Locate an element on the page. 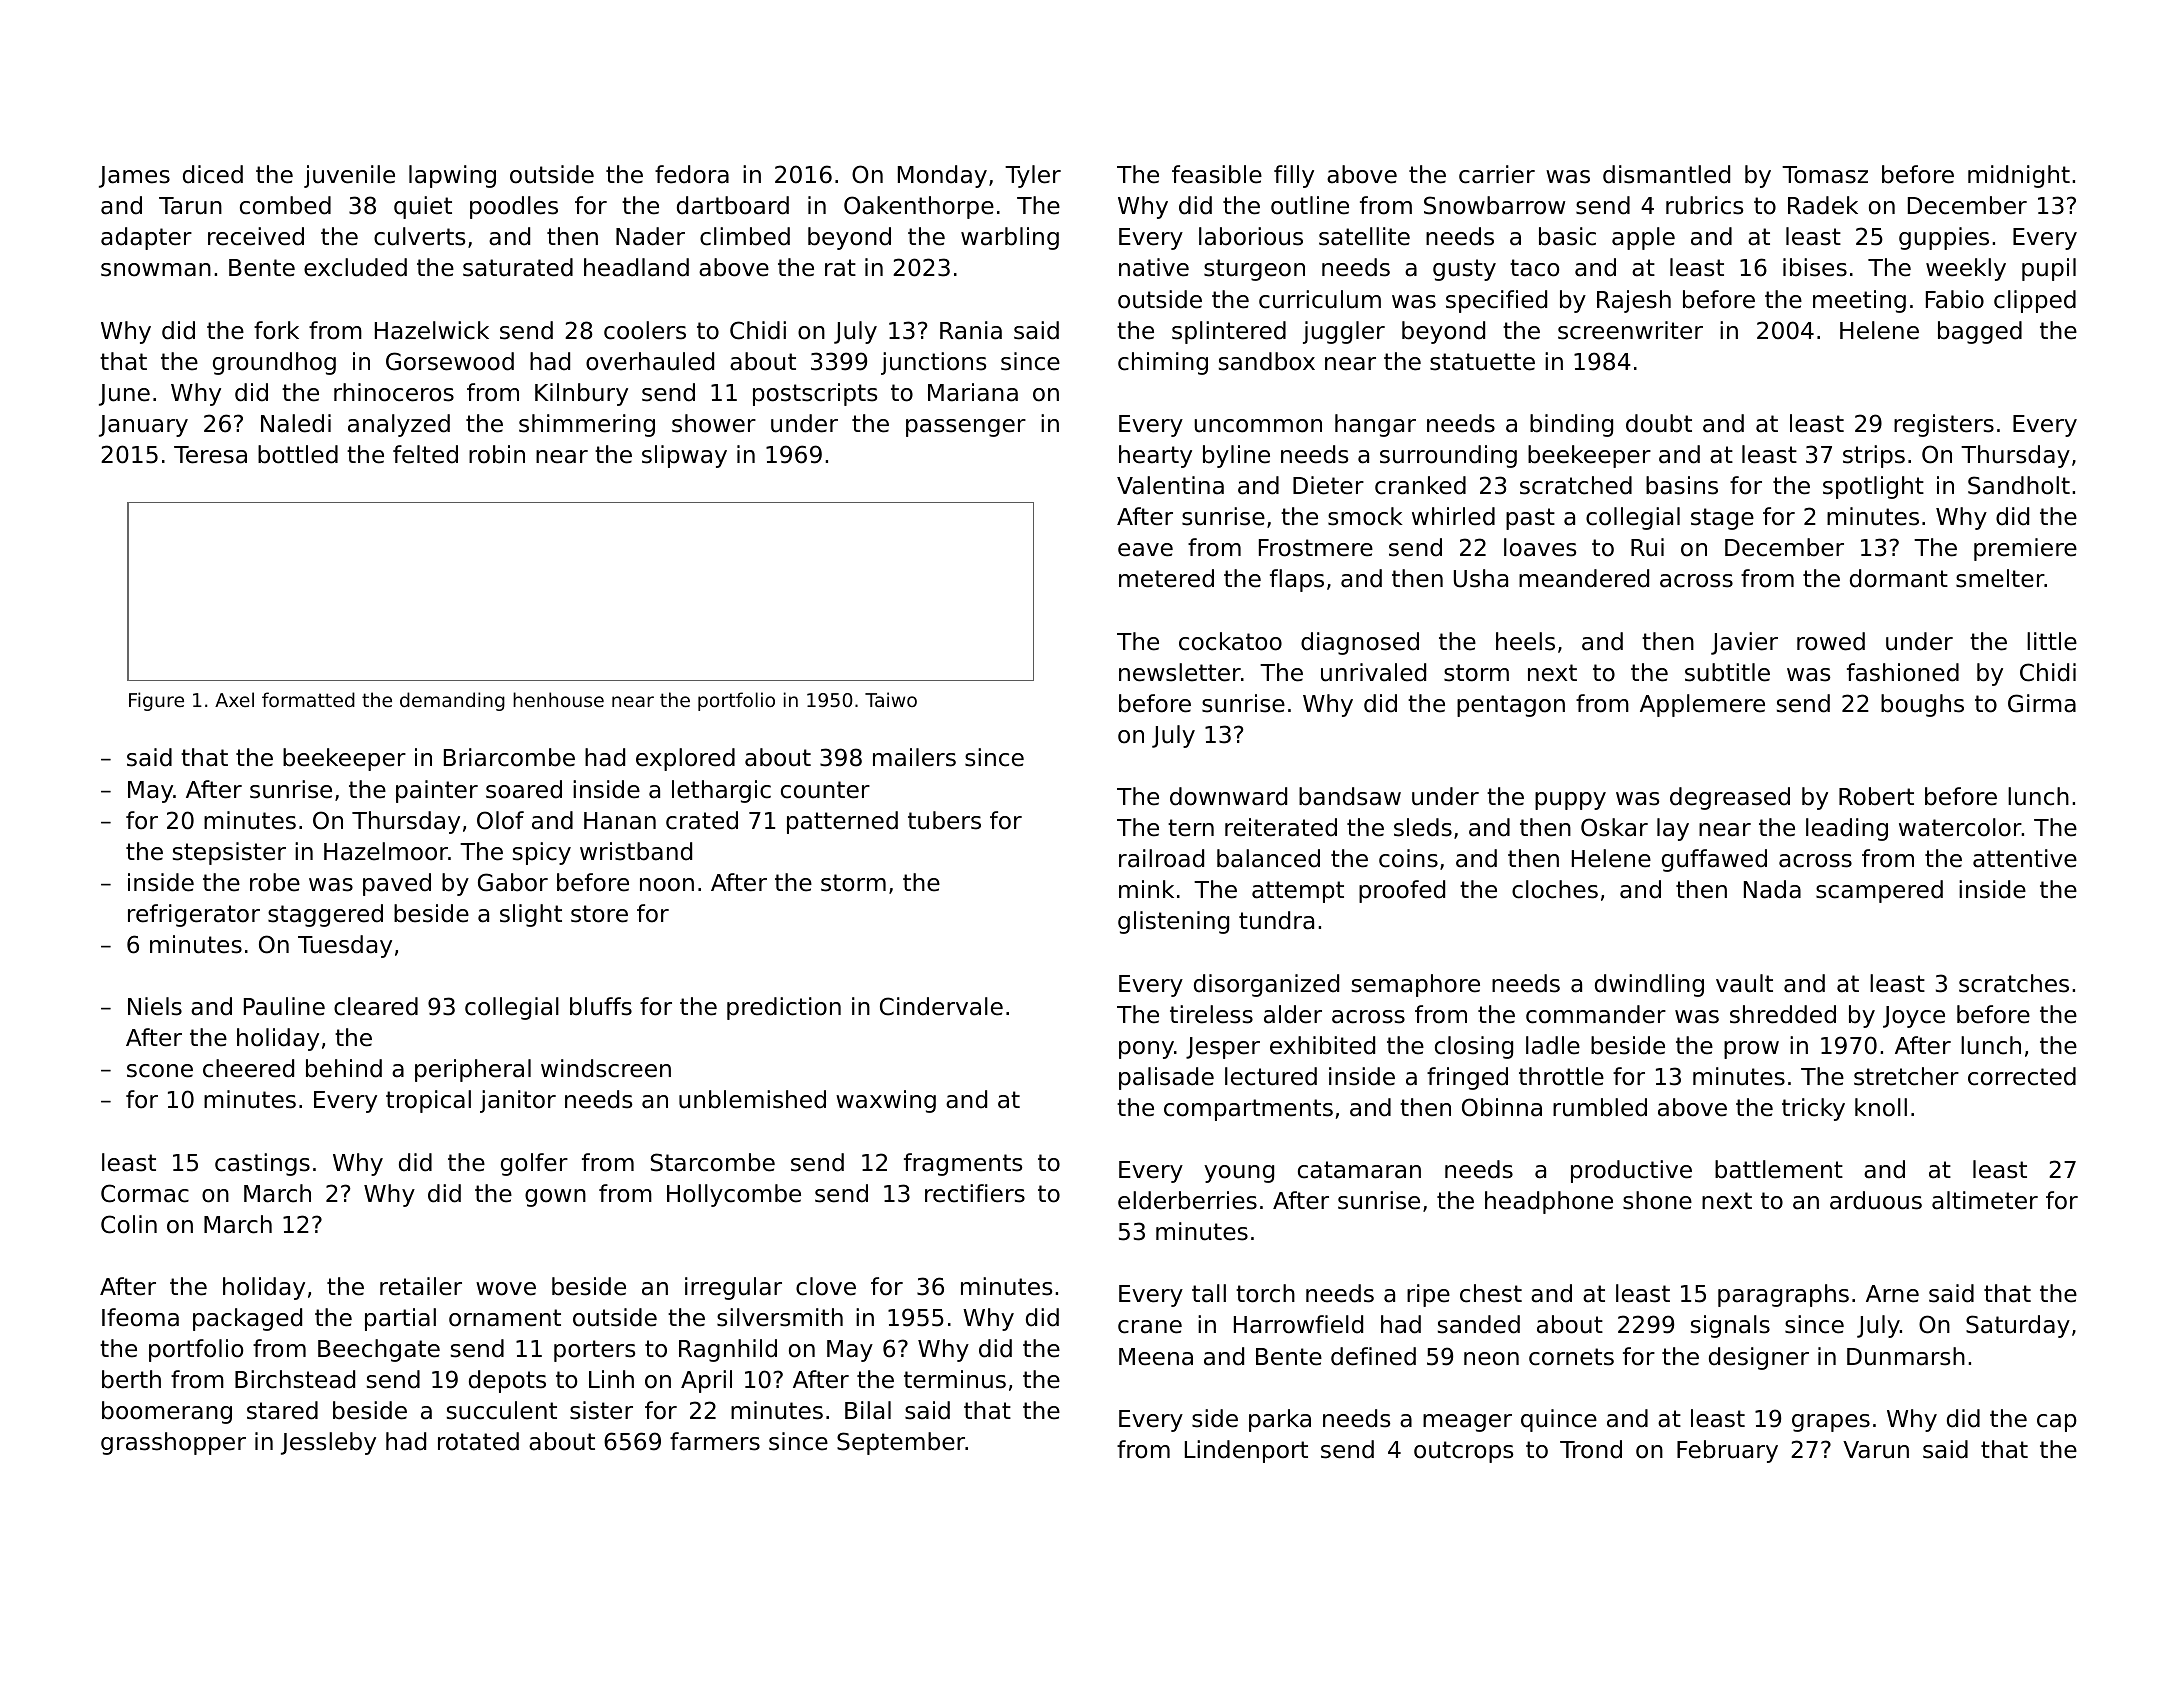 The height and width of the document is (1683, 2178). registers is located at coordinates (1944, 425).
